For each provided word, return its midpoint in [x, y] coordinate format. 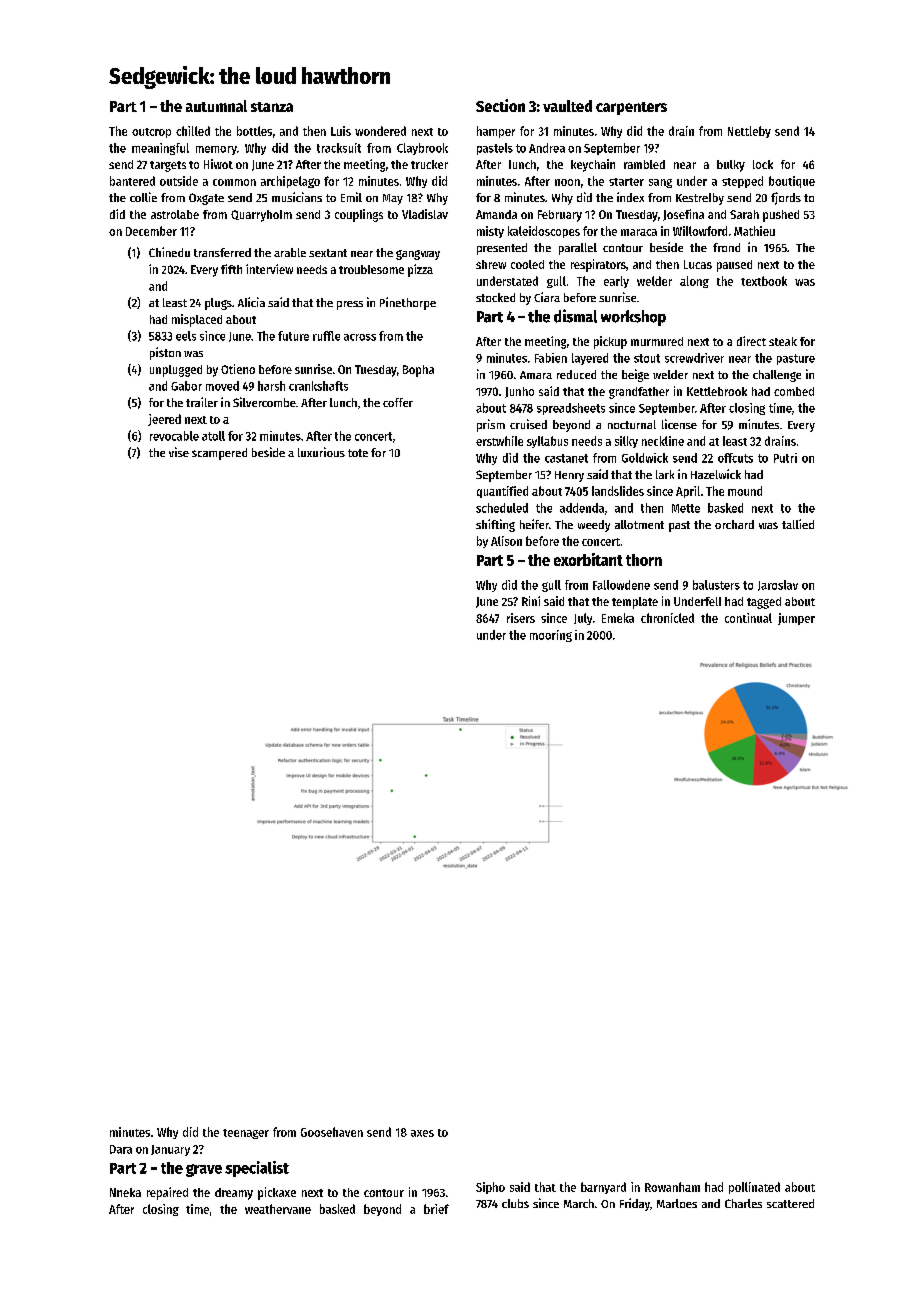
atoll [213, 436]
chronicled [667, 618]
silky [626, 442]
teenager [246, 1134]
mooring [551, 636]
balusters [716, 585]
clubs [515, 1203]
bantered [132, 181]
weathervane [278, 1209]
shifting [495, 525]
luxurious [321, 452]
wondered [380, 131]
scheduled [502, 508]
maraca [639, 232]
